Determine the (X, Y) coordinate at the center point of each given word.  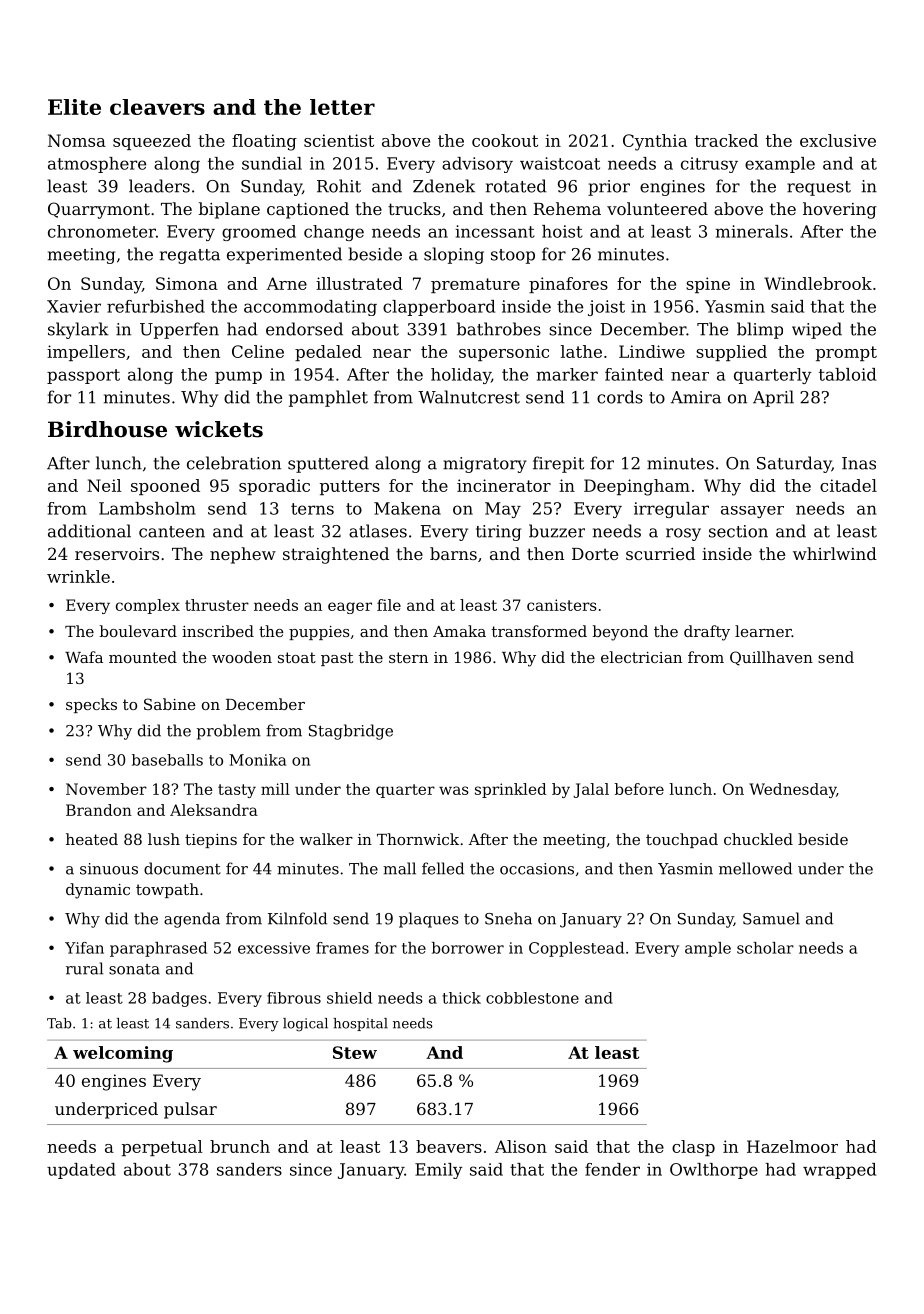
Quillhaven (771, 658)
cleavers (157, 107)
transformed (539, 631)
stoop (513, 256)
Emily (439, 1171)
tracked (726, 140)
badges (179, 999)
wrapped (839, 1171)
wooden (242, 657)
